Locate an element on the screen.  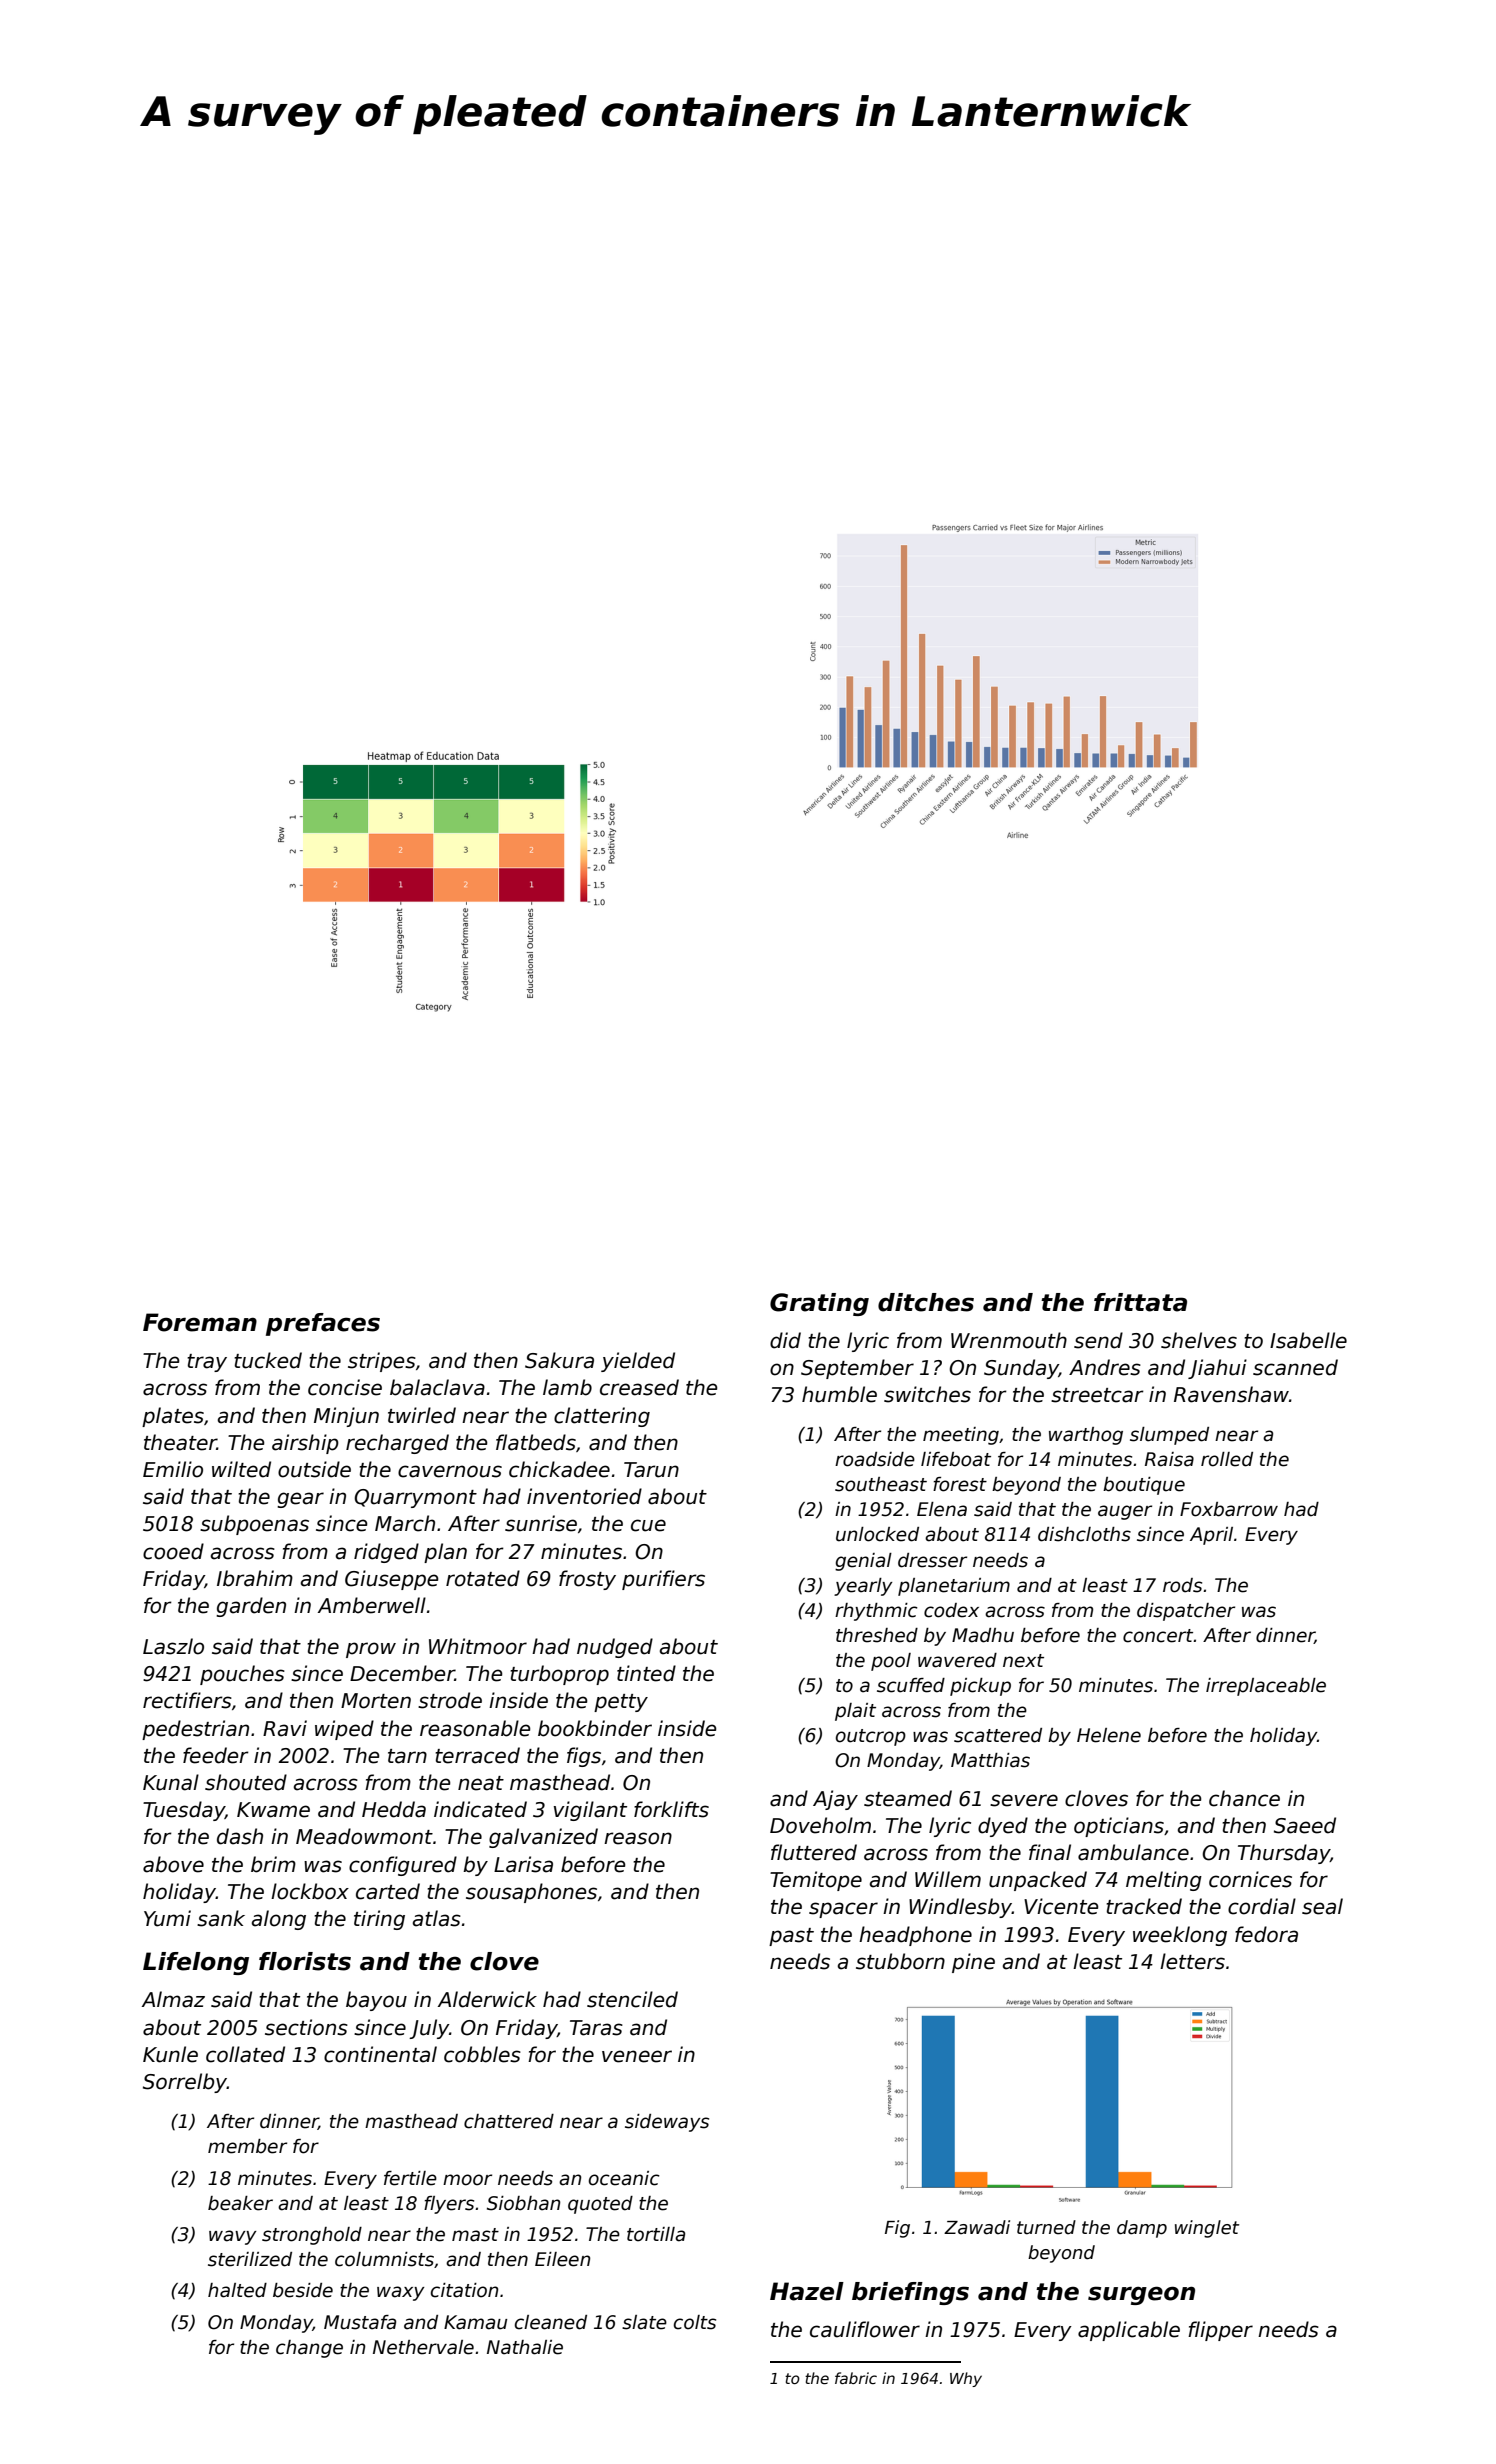
dispatcher is located at coordinates (1186, 1612).
